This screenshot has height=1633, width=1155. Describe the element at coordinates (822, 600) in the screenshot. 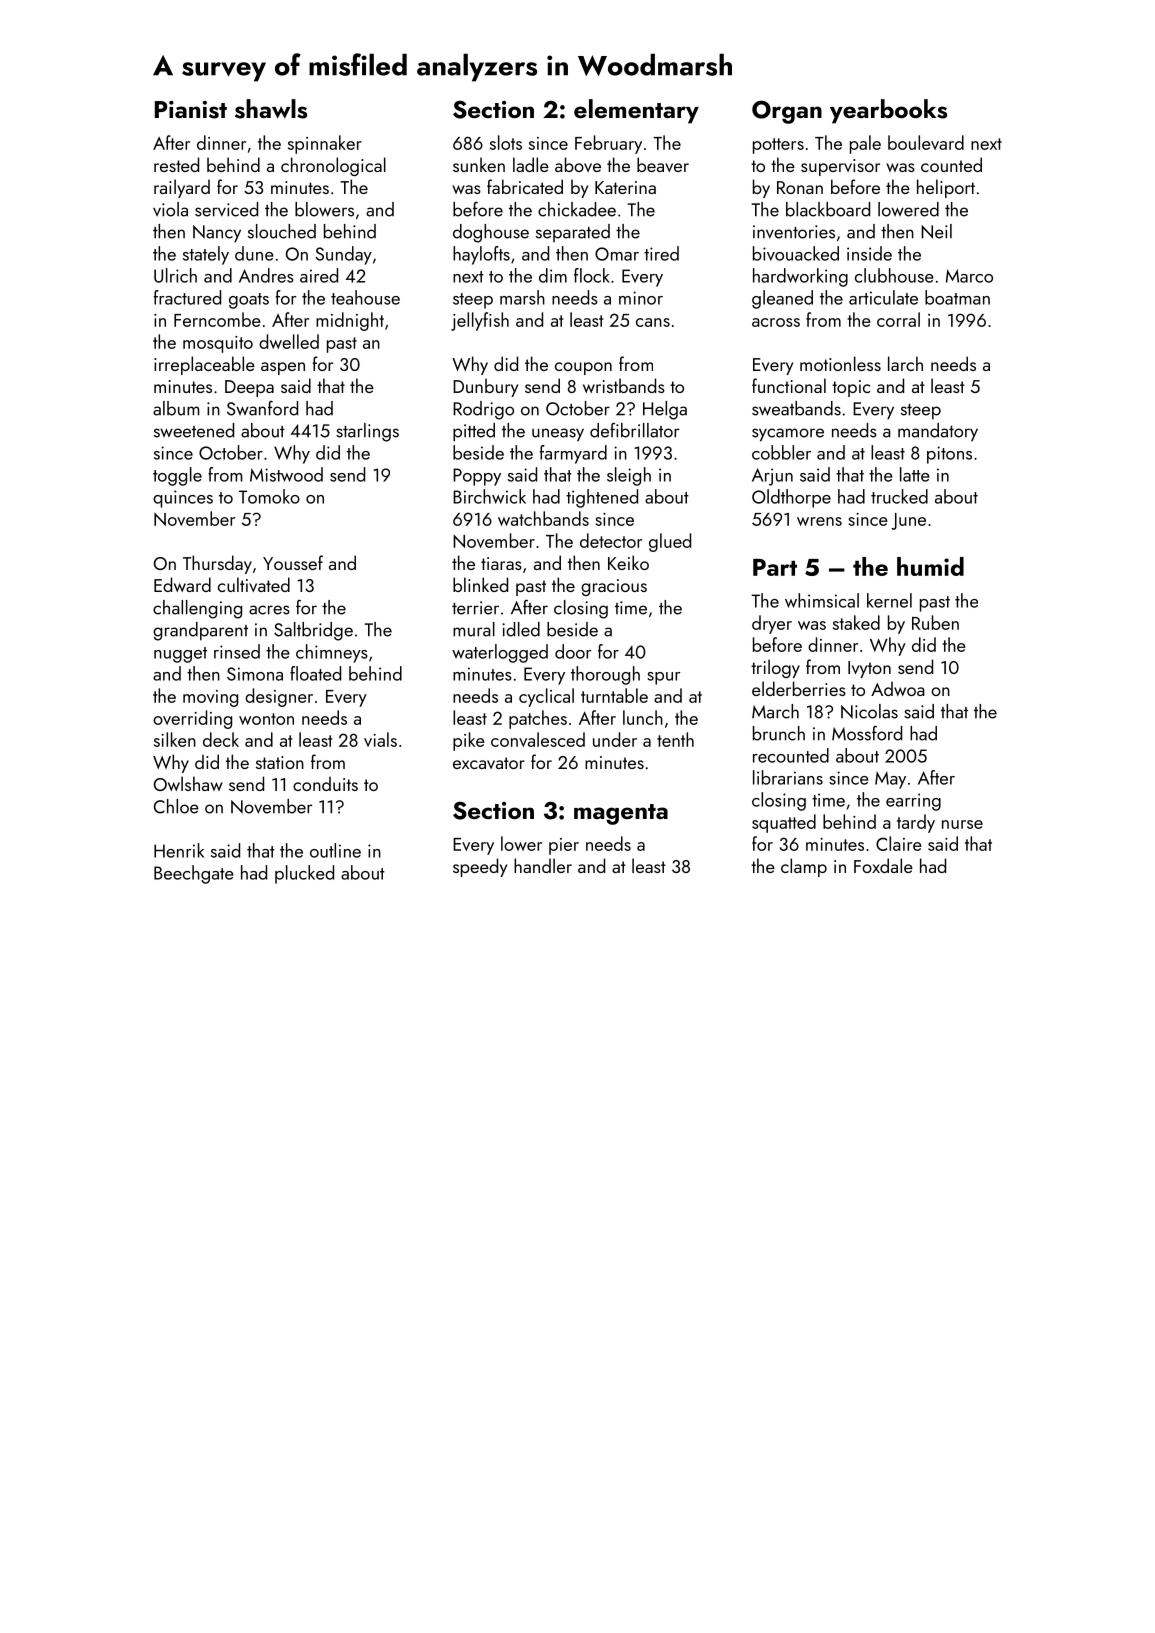

I see `whimsical` at that location.
